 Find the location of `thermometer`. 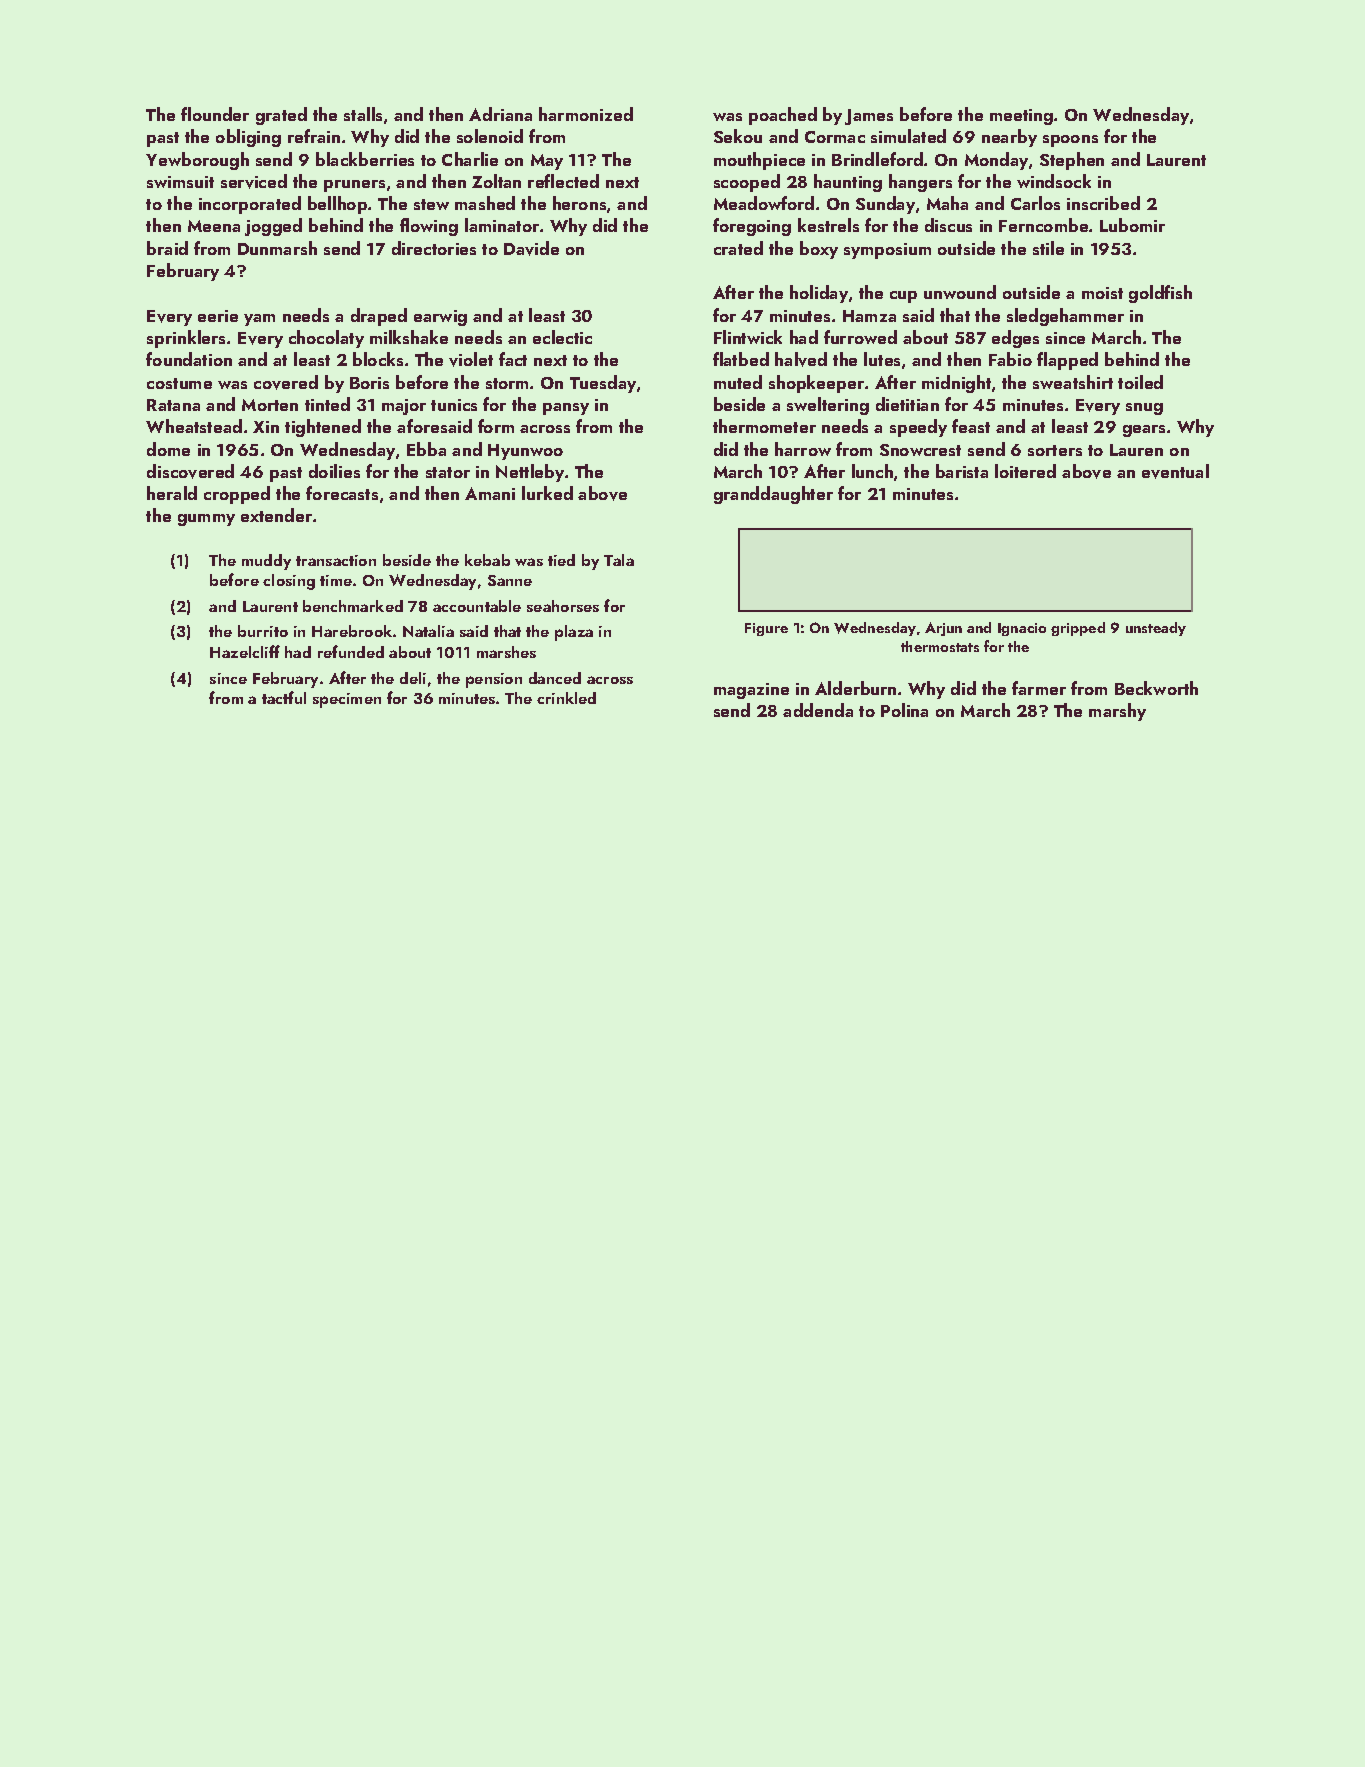

thermometer is located at coordinates (764, 426).
